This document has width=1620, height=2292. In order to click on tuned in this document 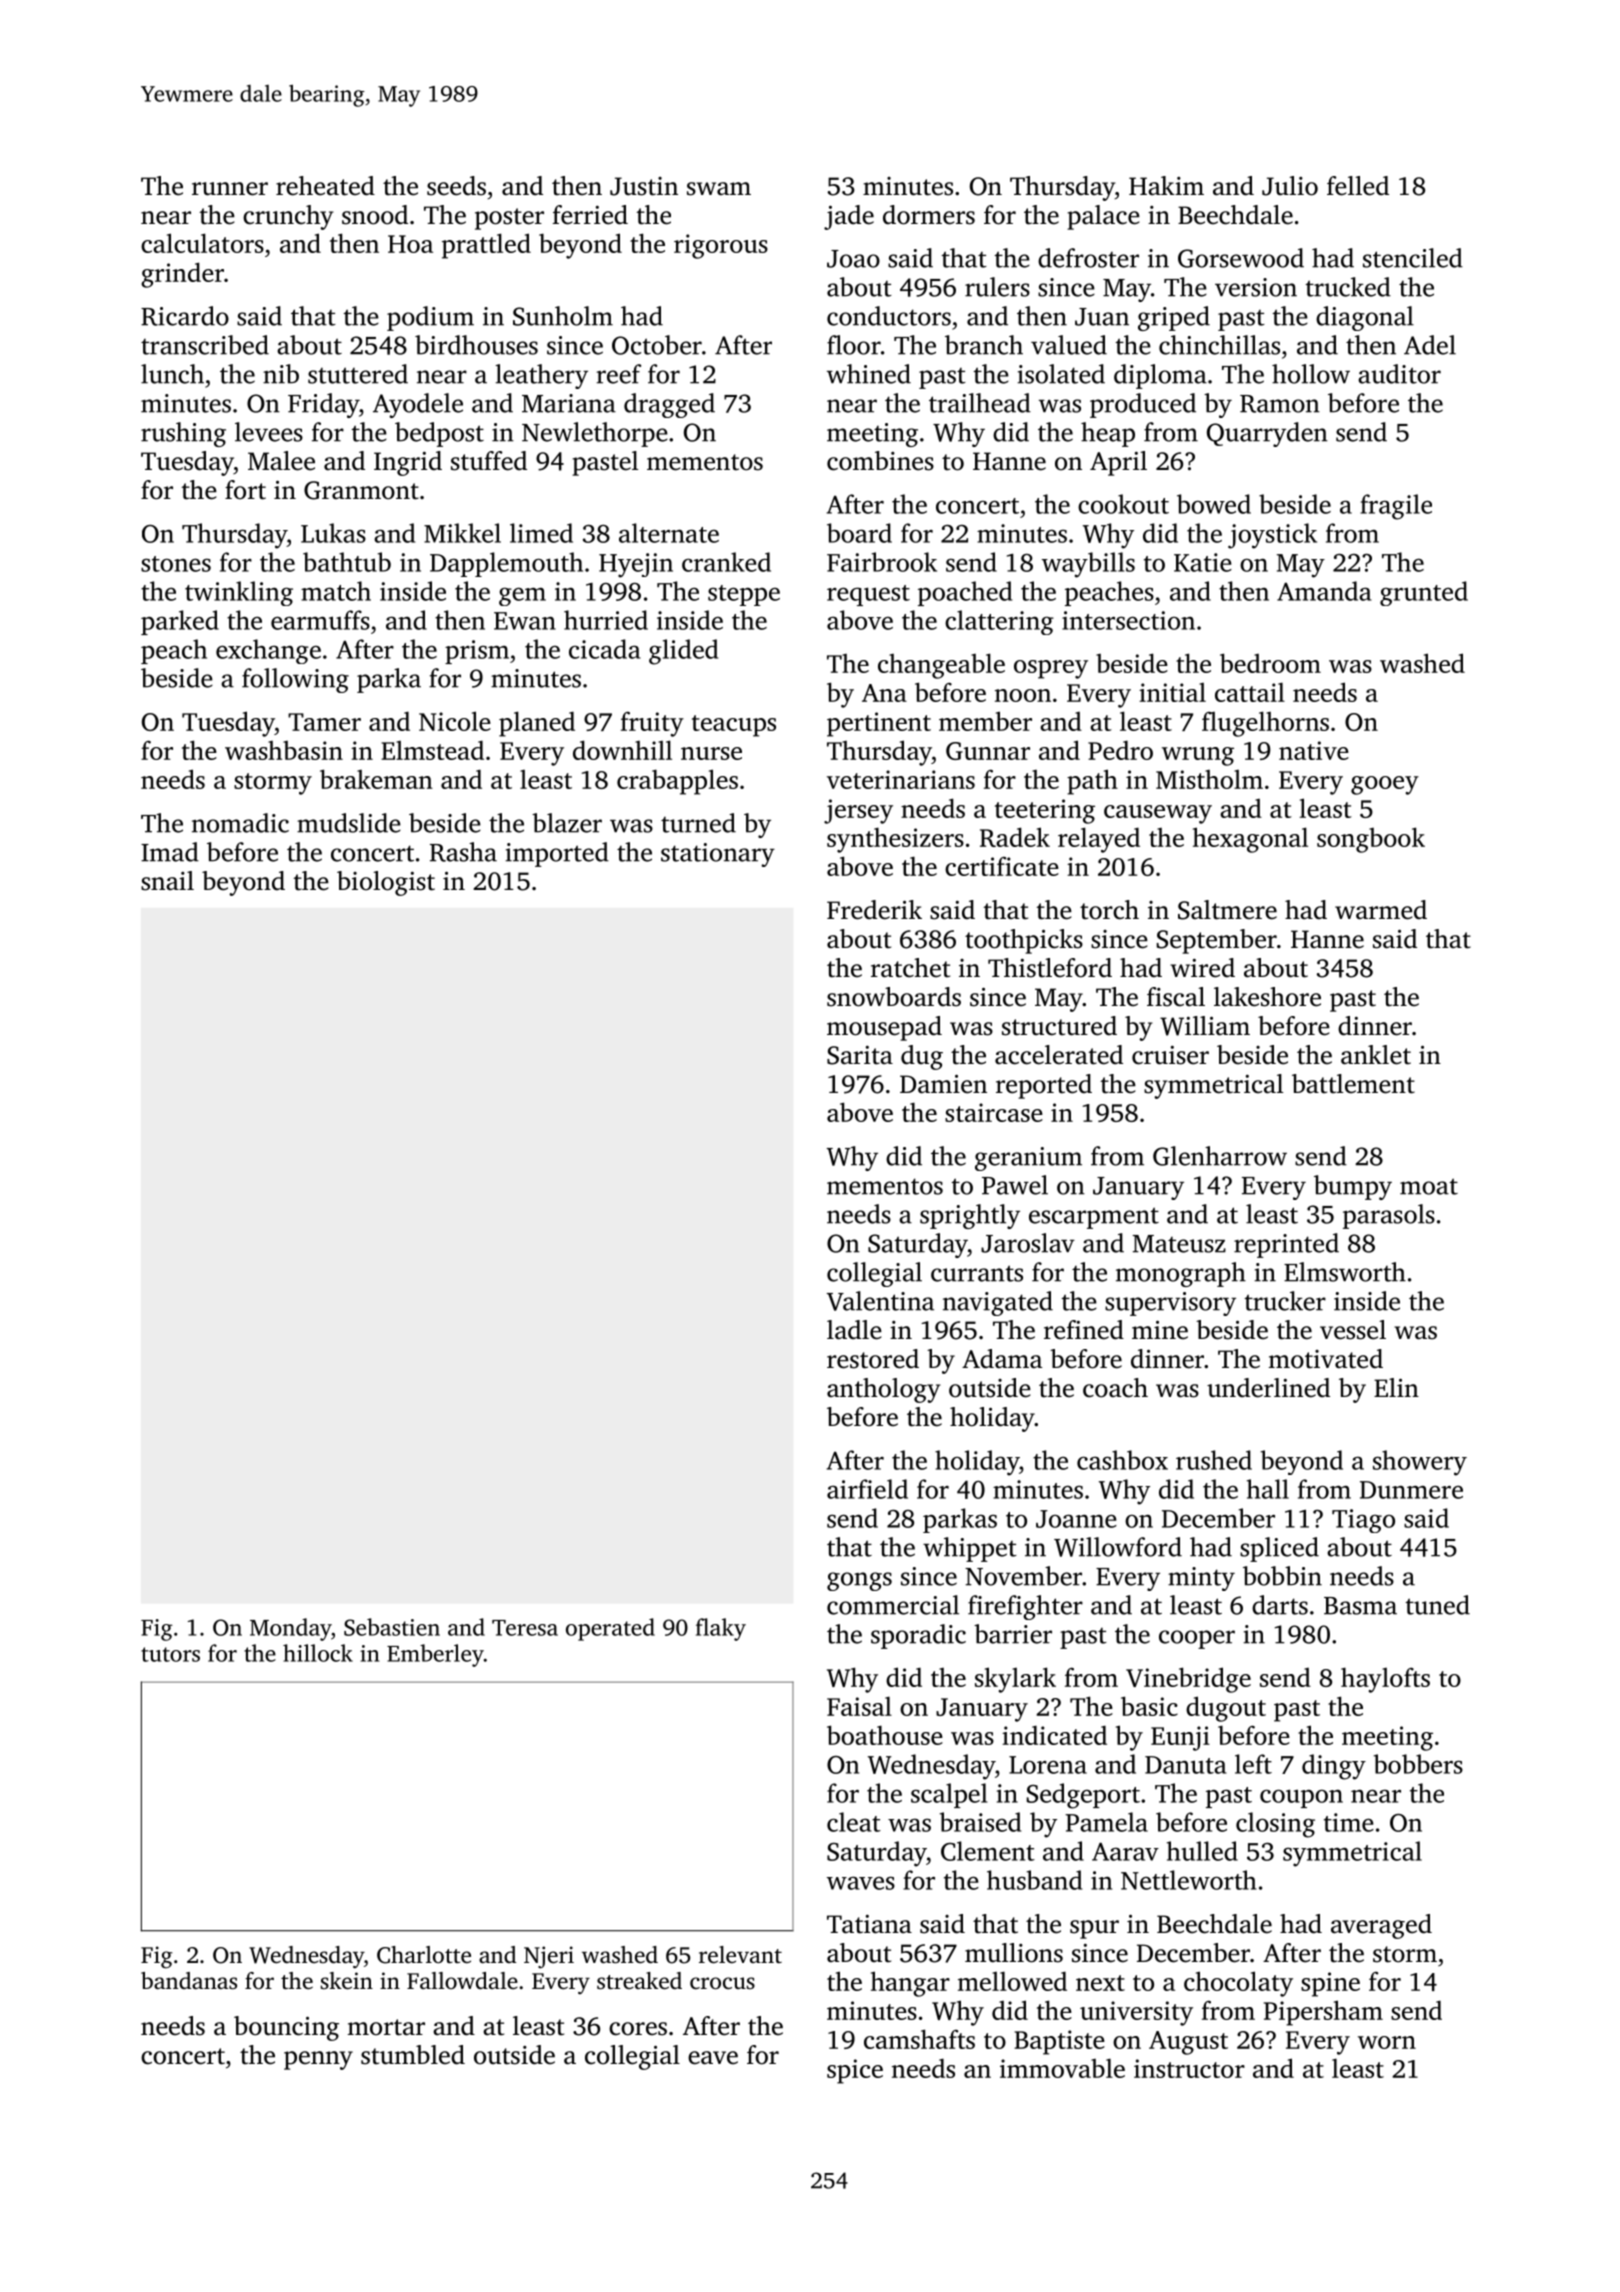, I will do `click(1437, 1605)`.
